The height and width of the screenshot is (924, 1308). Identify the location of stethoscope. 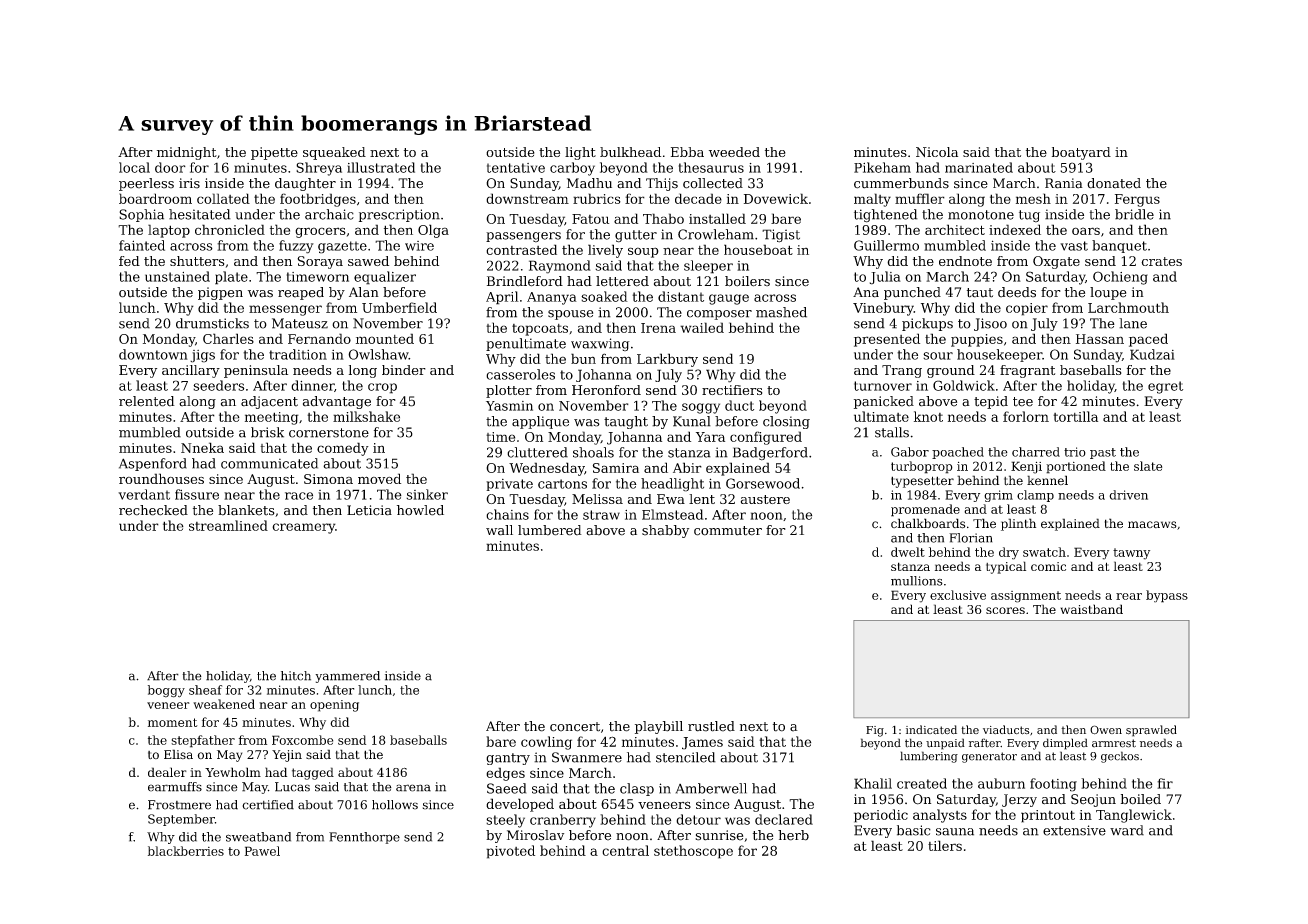
(693, 852).
